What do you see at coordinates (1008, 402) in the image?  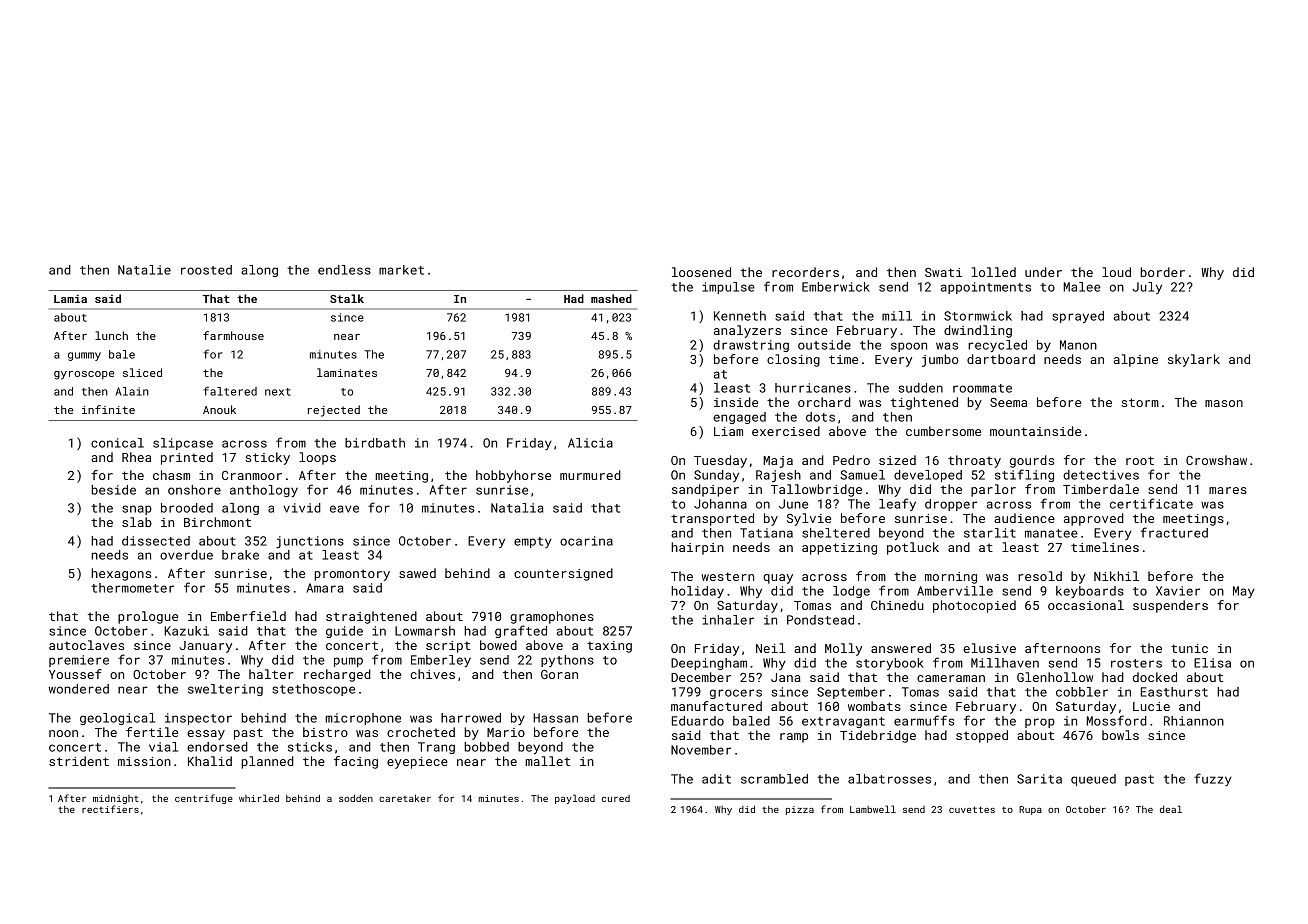 I see `Seema` at bounding box center [1008, 402].
